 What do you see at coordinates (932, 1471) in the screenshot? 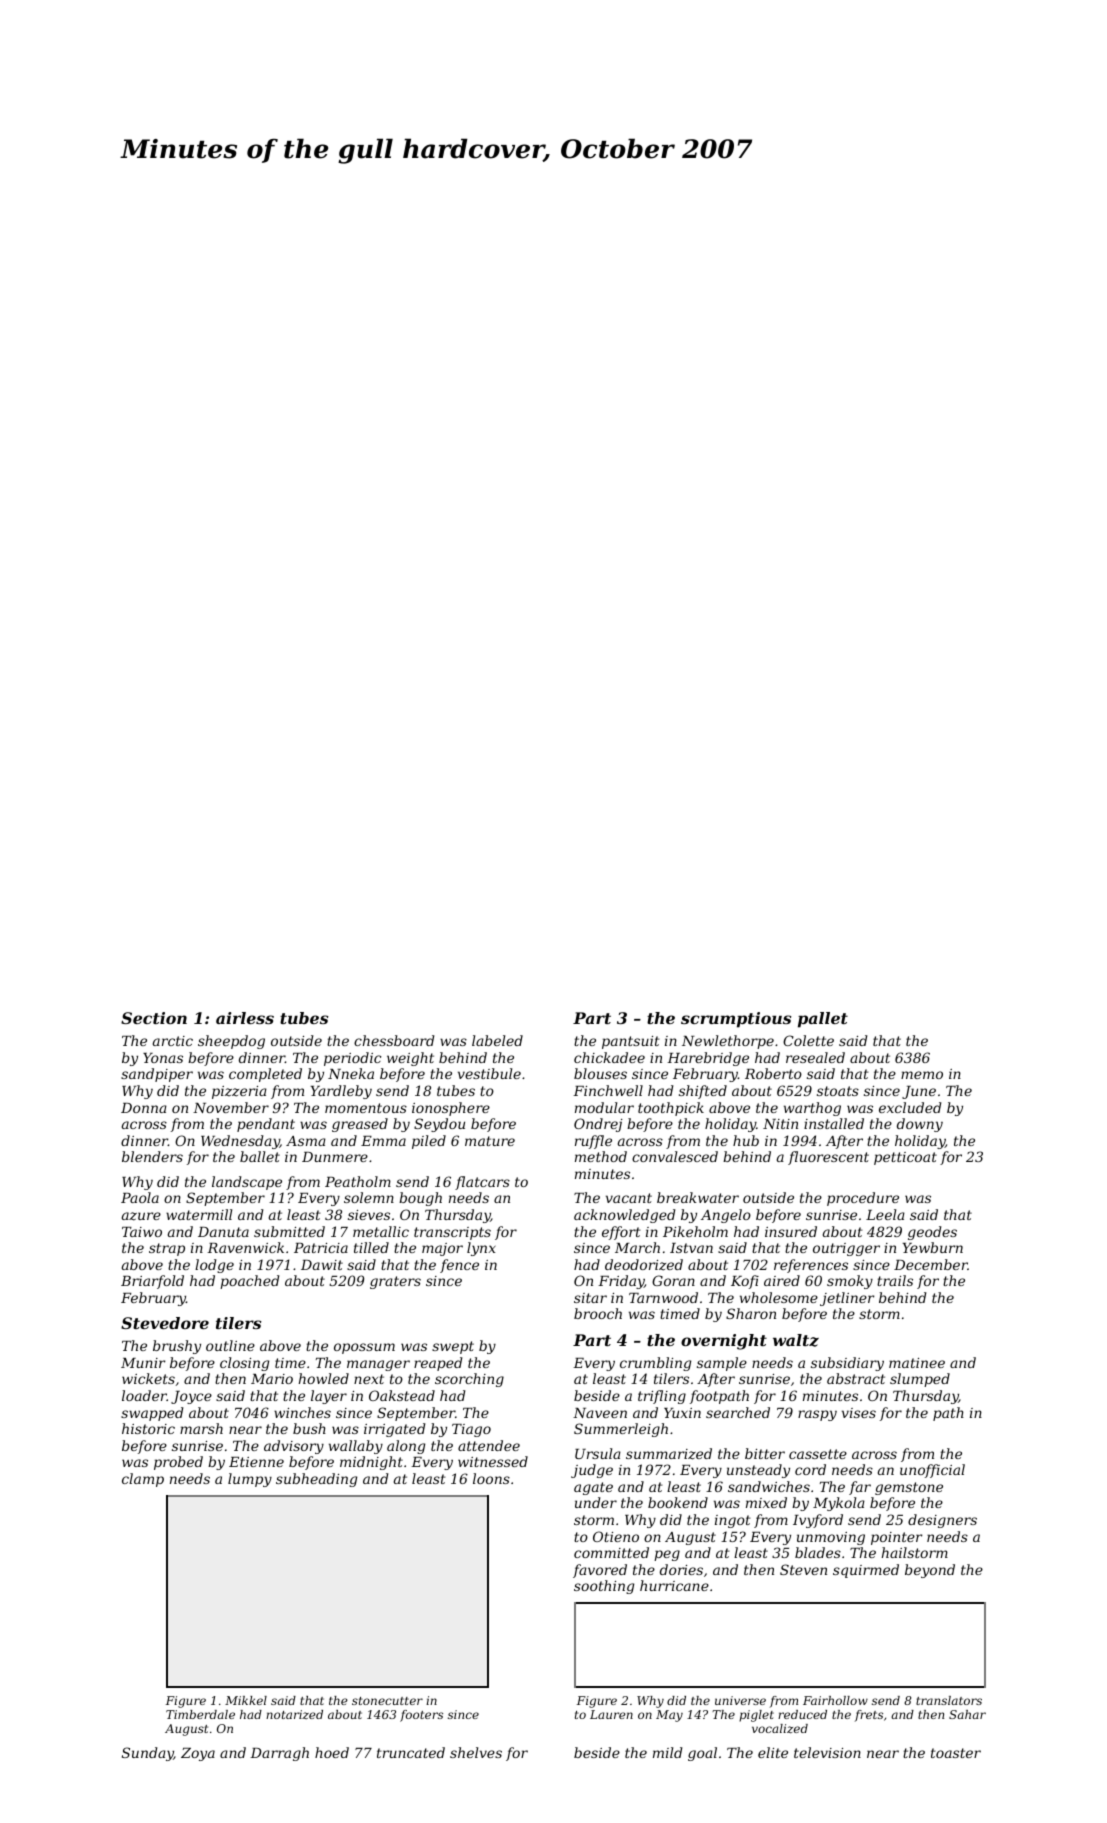
I see `unofficial` at bounding box center [932, 1471].
